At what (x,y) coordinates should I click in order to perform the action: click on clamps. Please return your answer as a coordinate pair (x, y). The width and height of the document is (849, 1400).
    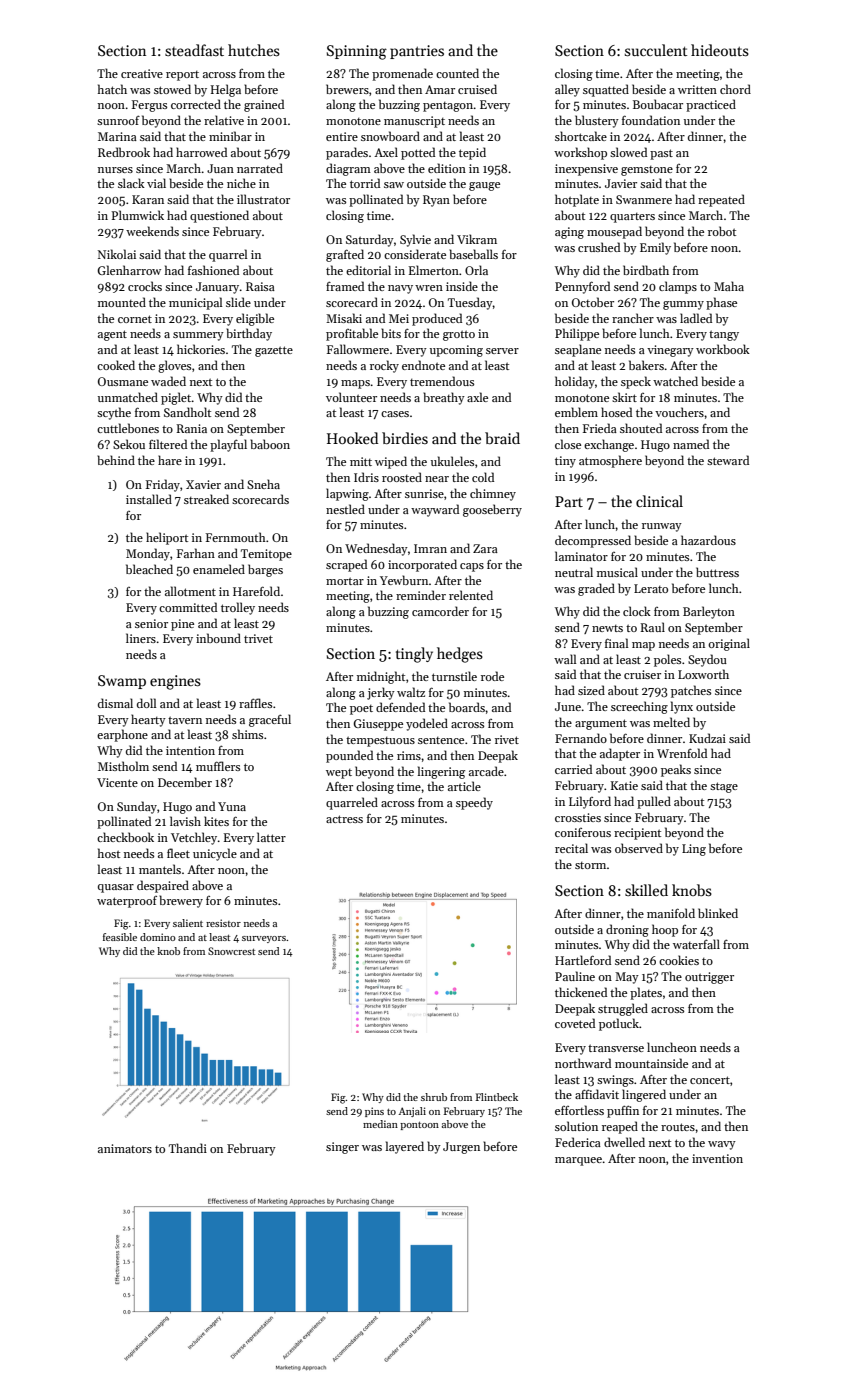
    Looking at the image, I should click on (678, 287).
